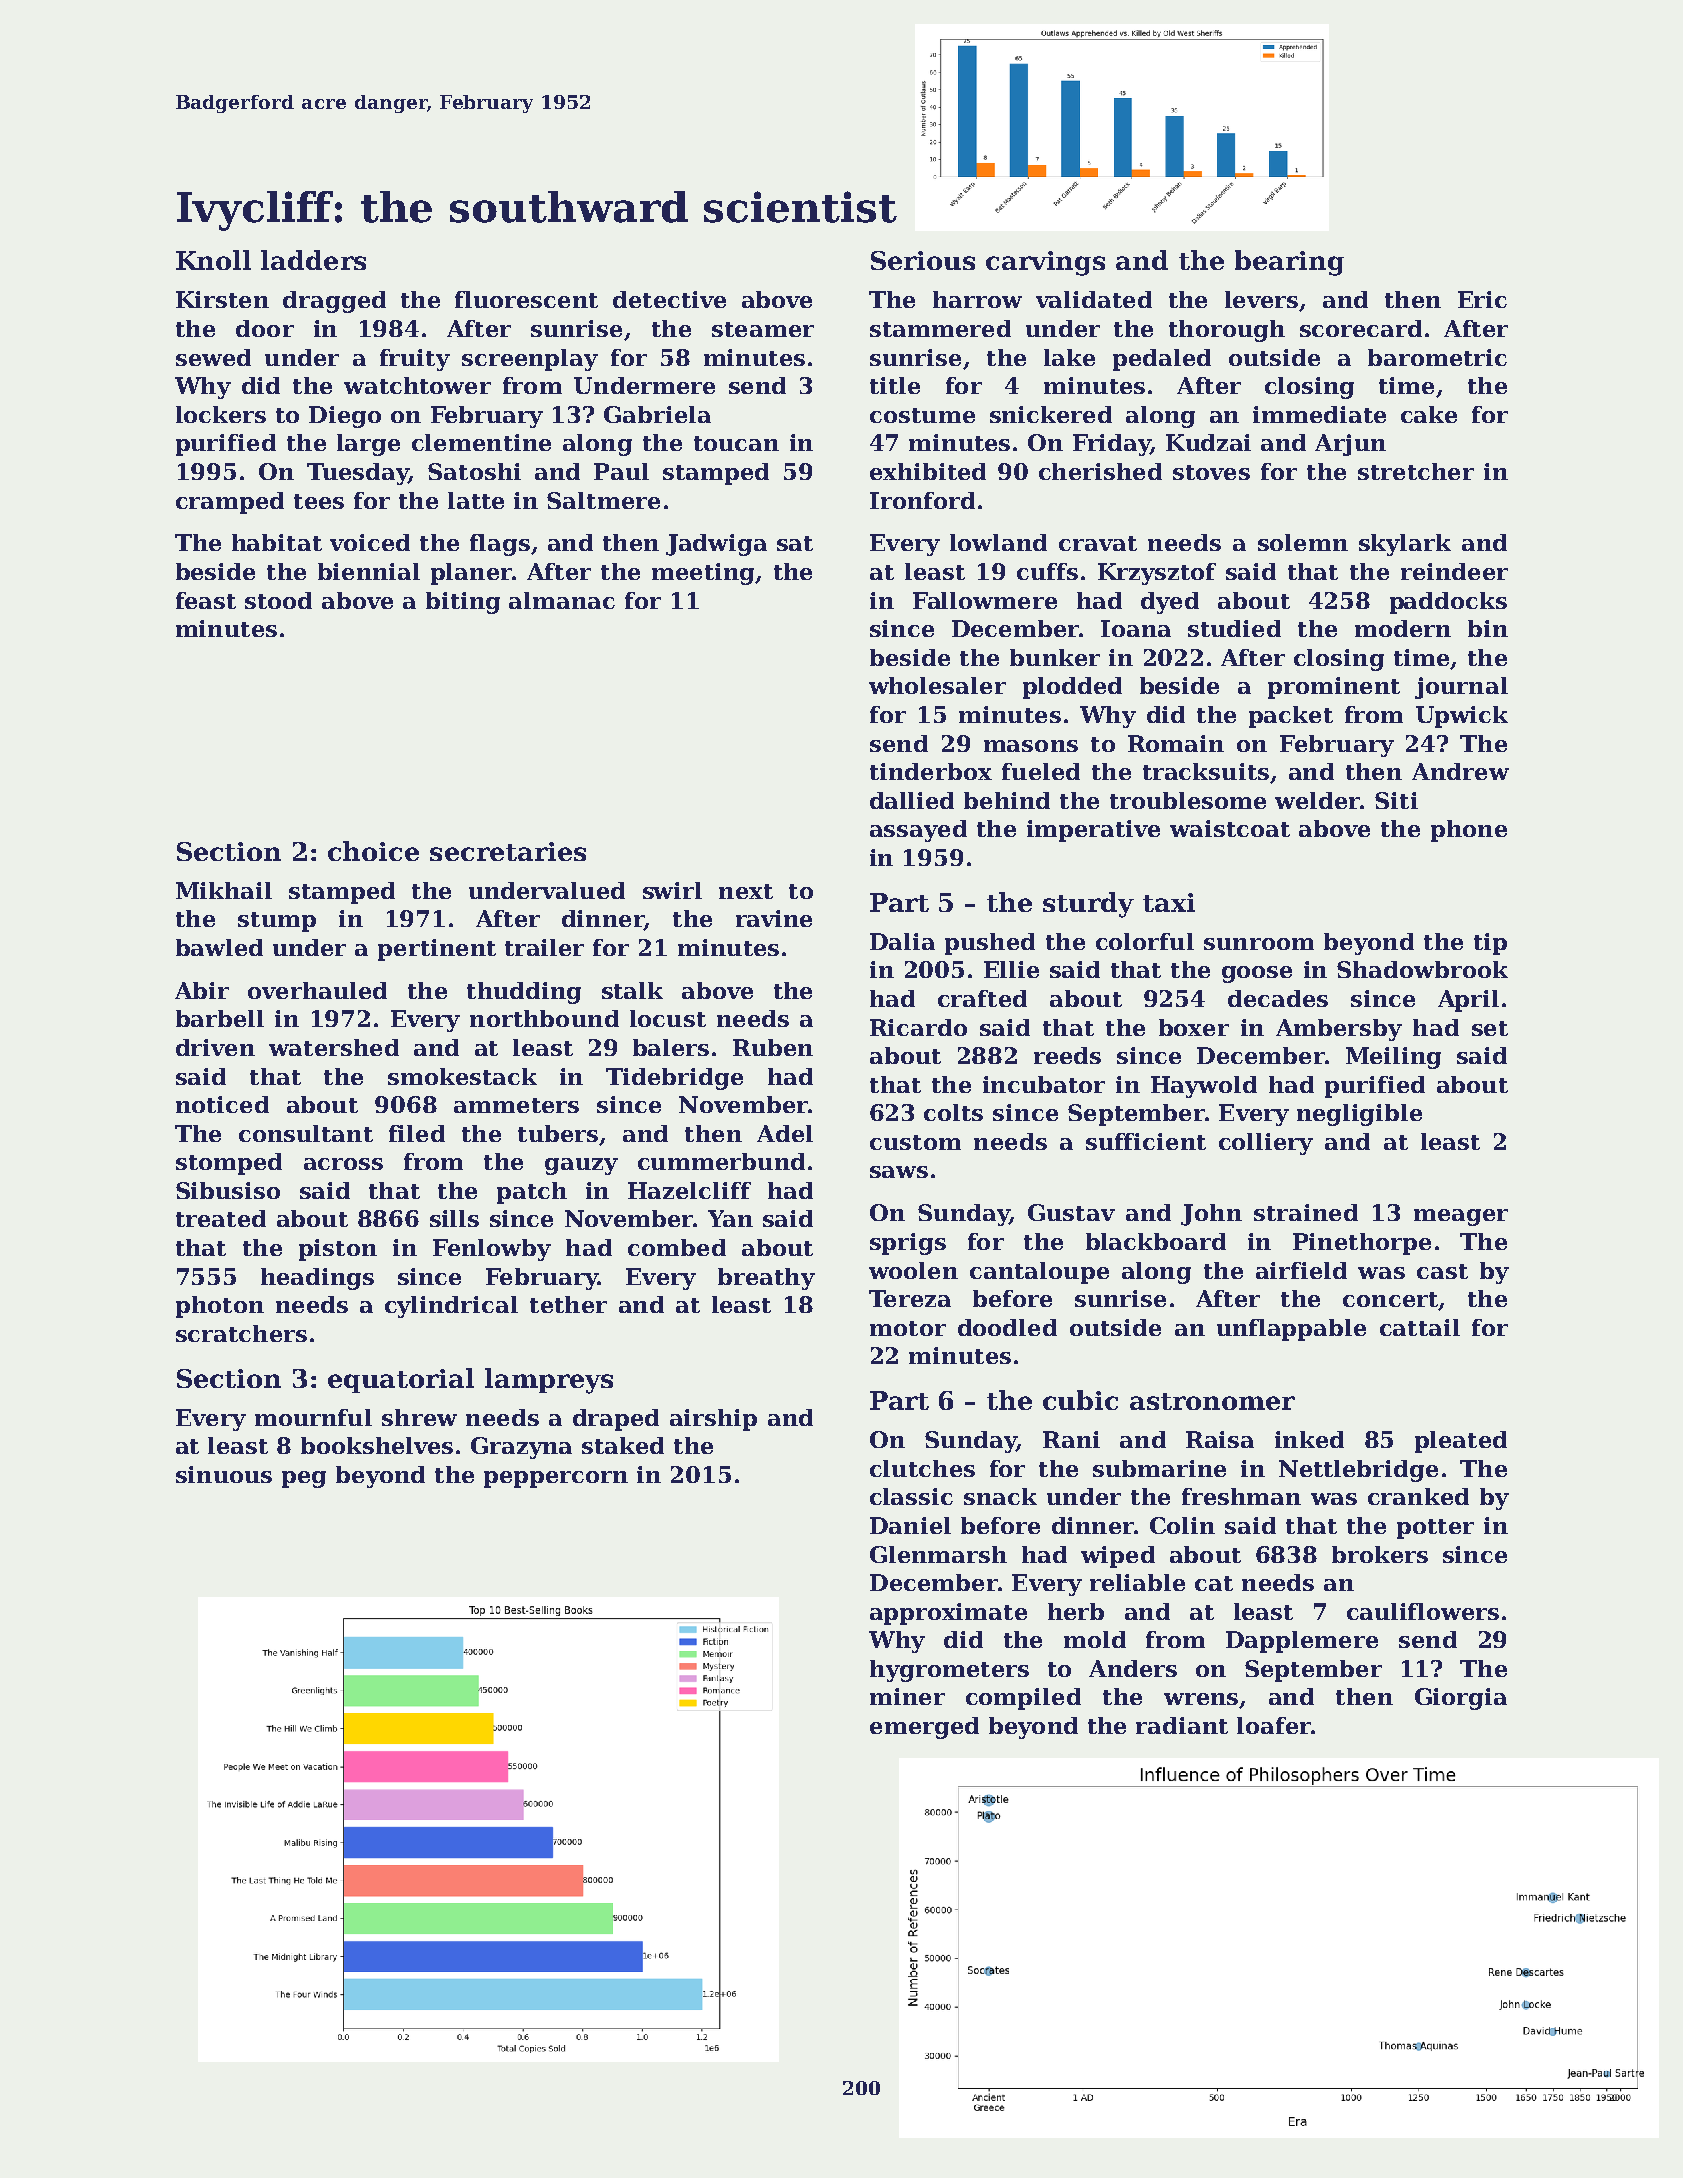 This screenshot has width=1683, height=2178. I want to click on sturdy, so click(1088, 905).
